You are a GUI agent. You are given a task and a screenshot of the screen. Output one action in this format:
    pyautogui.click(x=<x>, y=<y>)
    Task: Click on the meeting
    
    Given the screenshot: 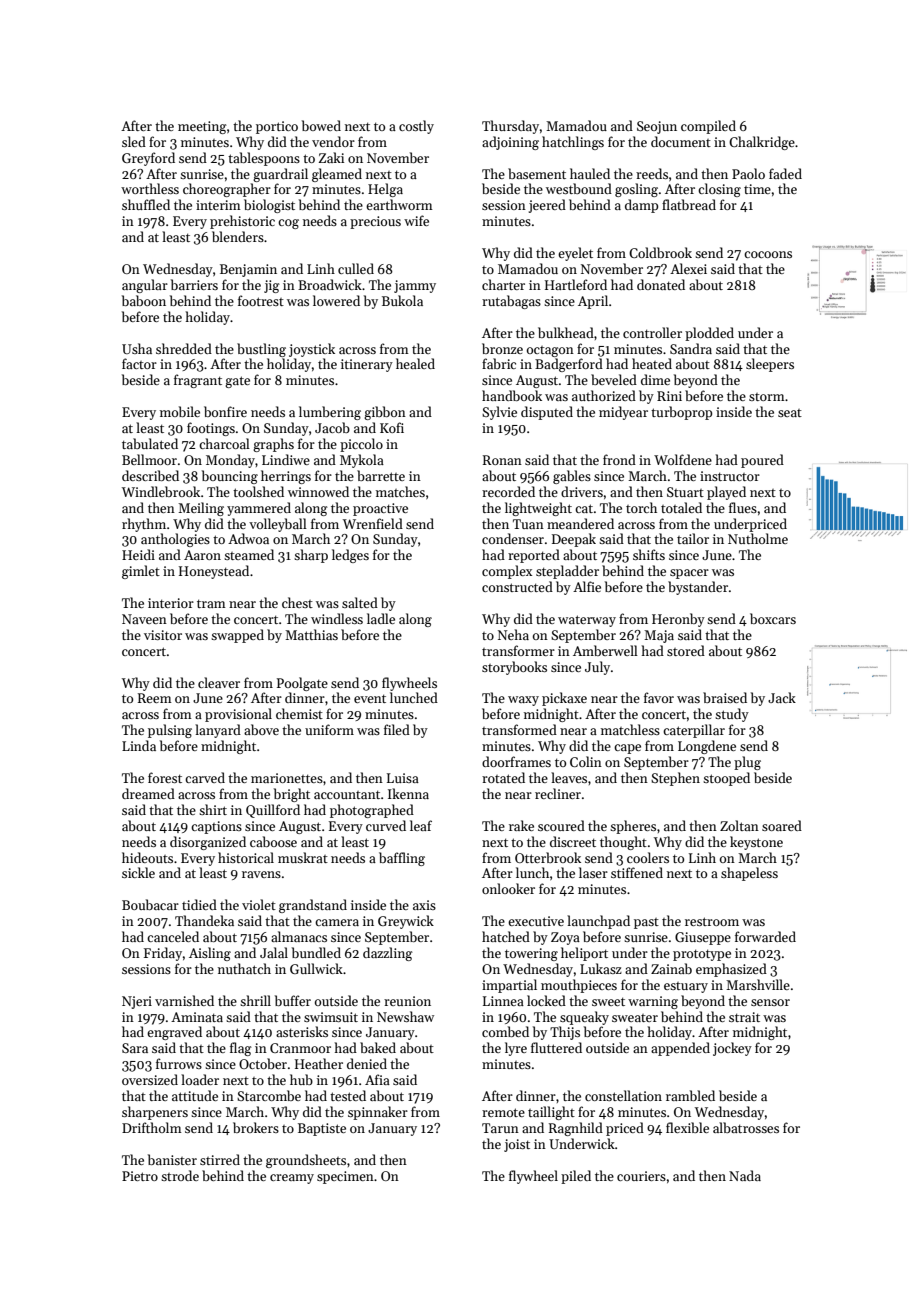 What is the action you would take?
    pyautogui.click(x=202, y=127)
